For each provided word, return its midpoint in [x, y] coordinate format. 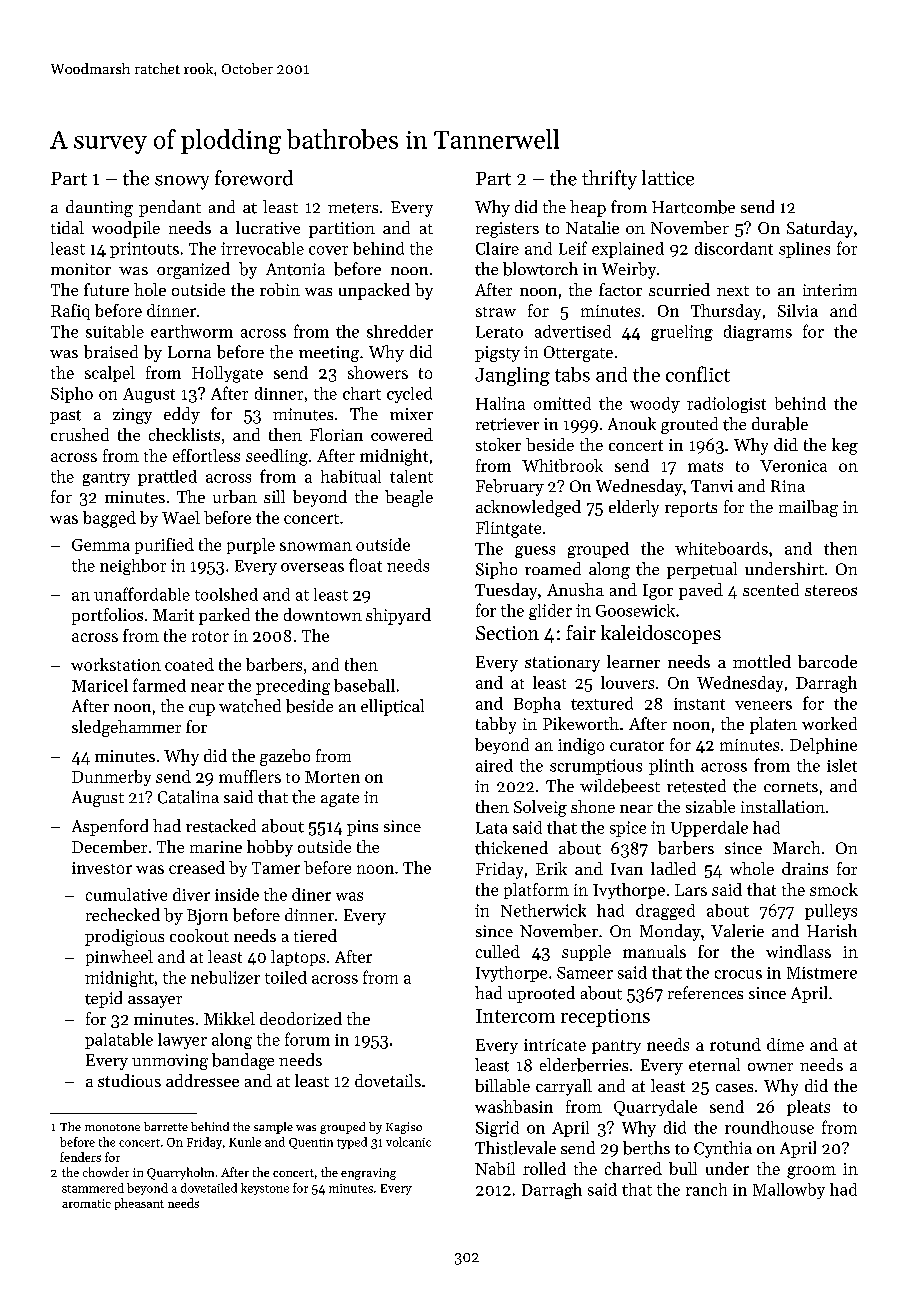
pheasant [139, 1204]
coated [189, 664]
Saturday [820, 229]
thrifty [609, 180]
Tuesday [506, 591]
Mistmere [822, 973]
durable [780, 424]
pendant [170, 208]
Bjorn [207, 917]
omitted [562, 403]
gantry [106, 479]
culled [498, 951]
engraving [368, 1174]
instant [699, 704]
